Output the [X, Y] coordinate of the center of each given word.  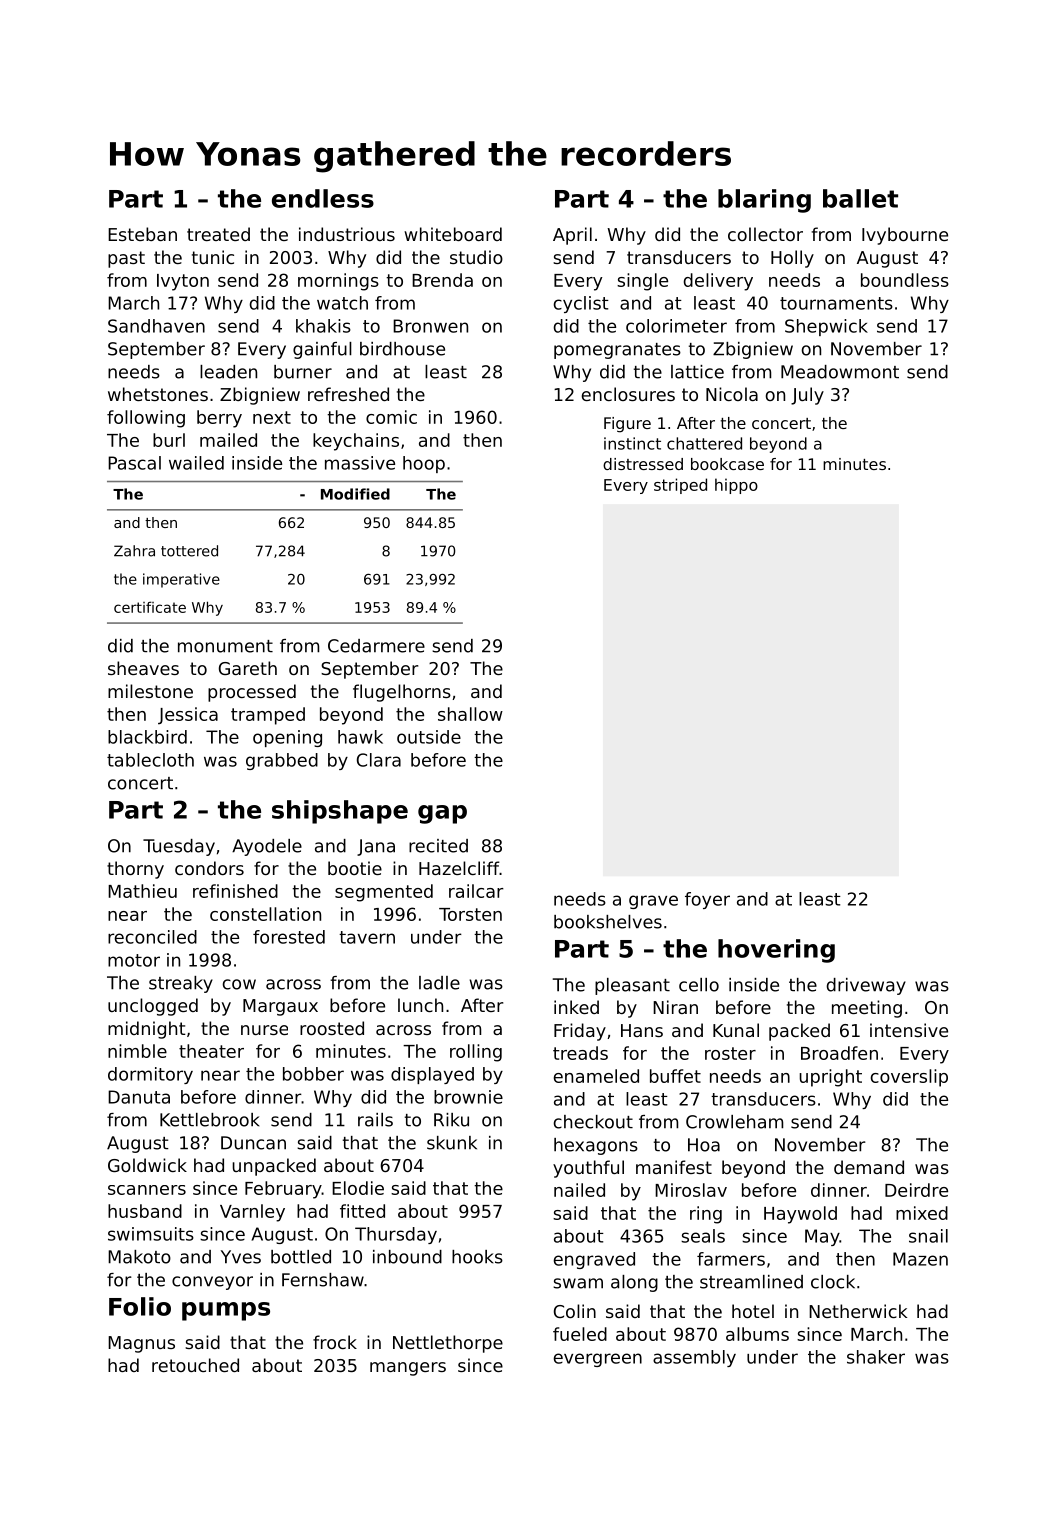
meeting [867, 1009]
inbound [407, 1257]
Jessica [188, 716]
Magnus [141, 1344]
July [807, 396]
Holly [792, 259]
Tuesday [179, 847]
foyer [707, 900]
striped [680, 486]
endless [323, 198]
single [642, 282]
